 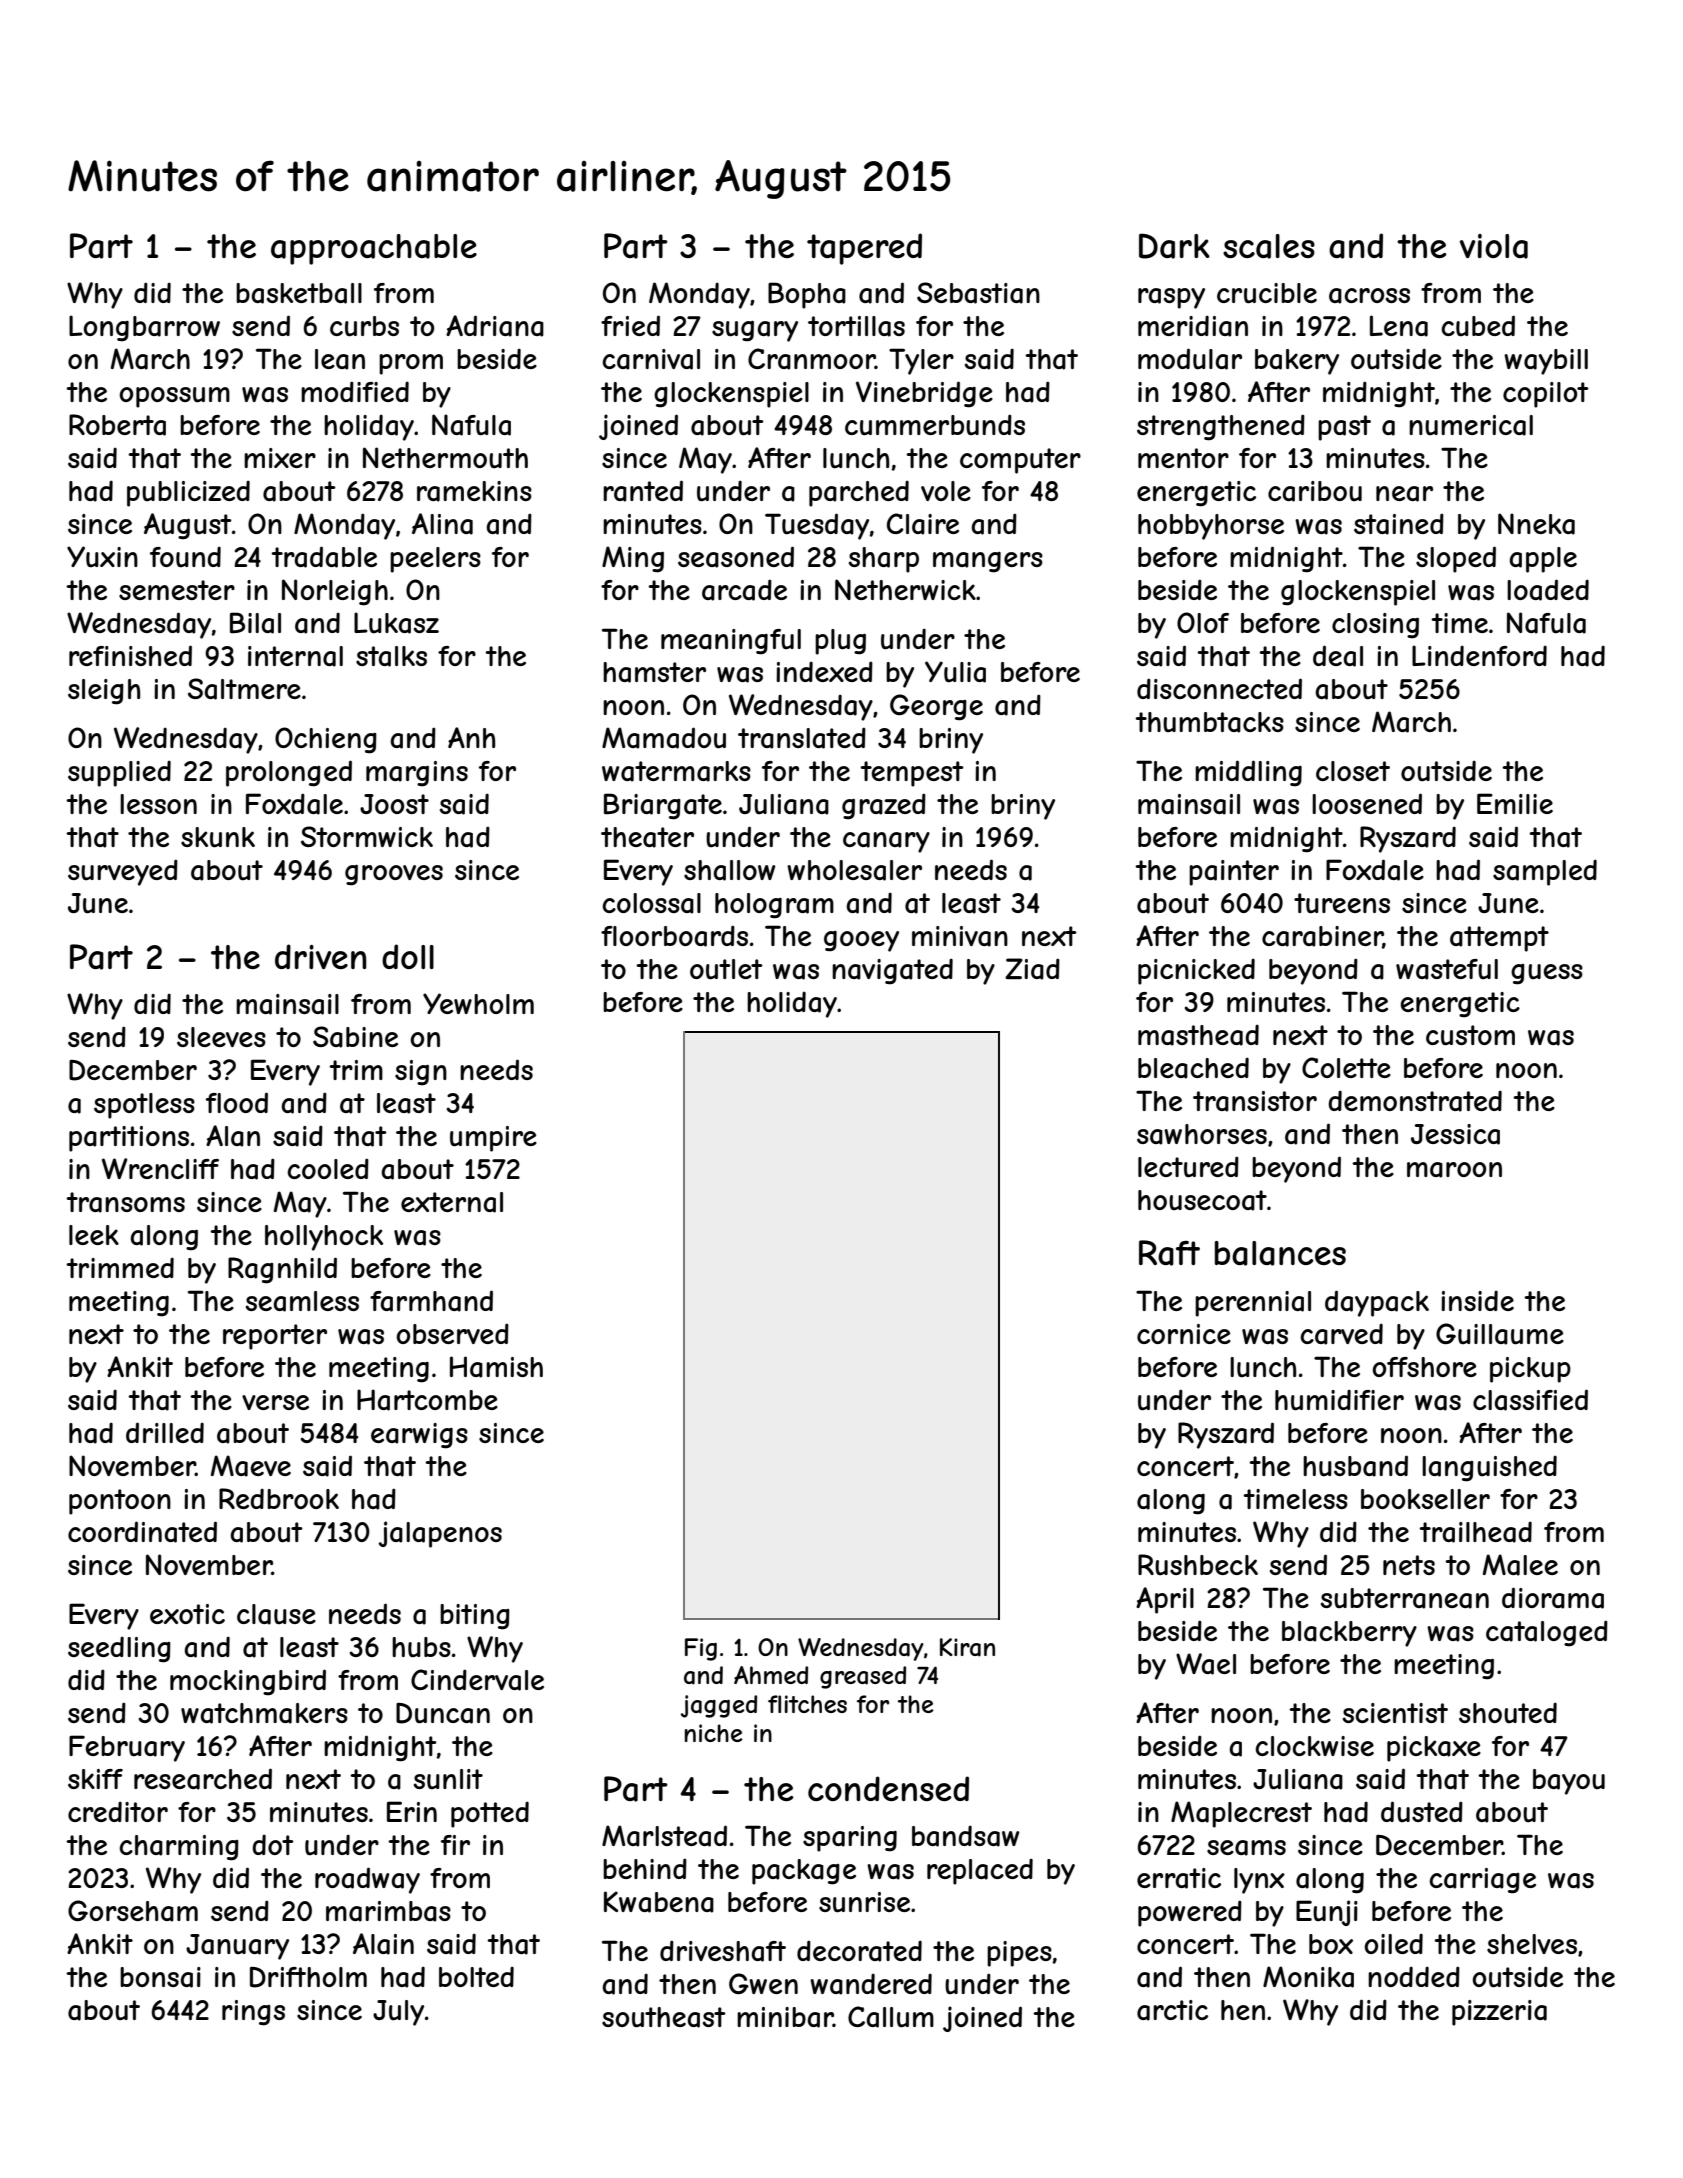 What do you see at coordinates (398, 2013) in the screenshot?
I see `July` at bounding box center [398, 2013].
